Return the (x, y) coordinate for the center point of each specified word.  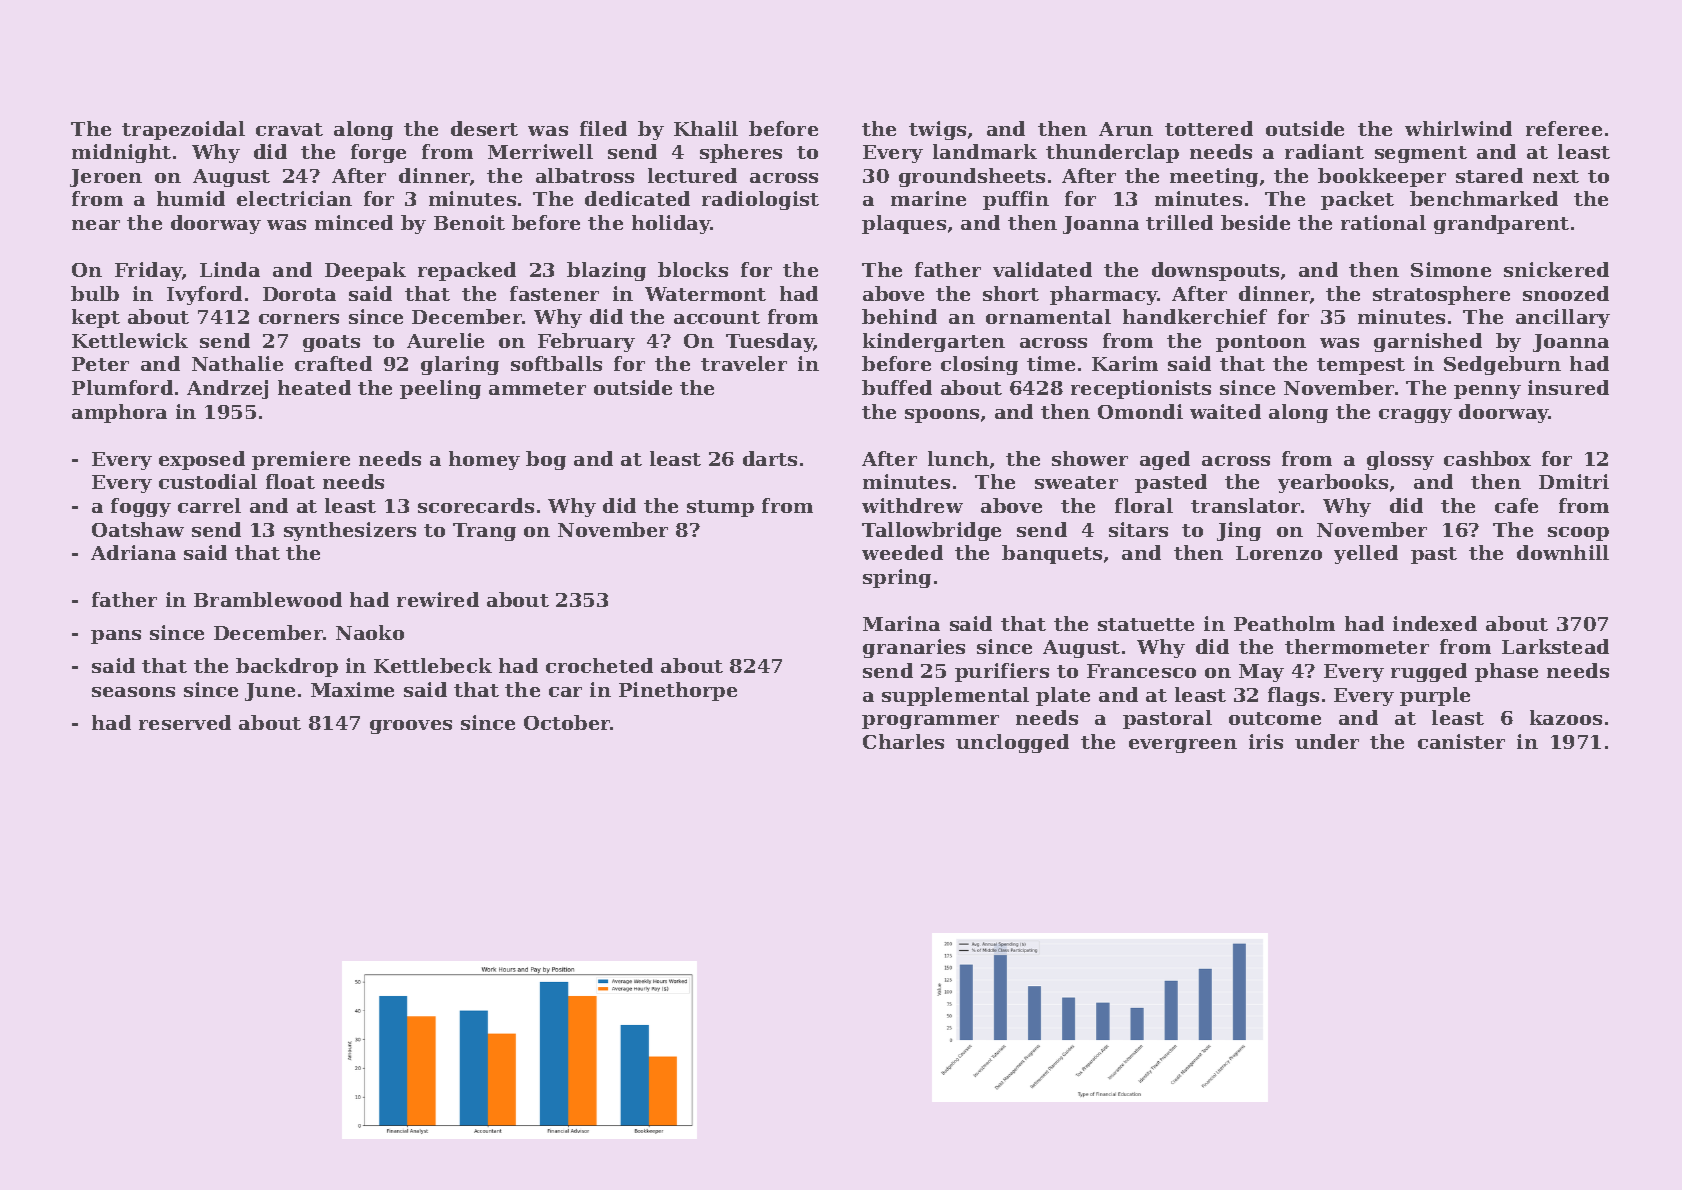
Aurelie (445, 340)
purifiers (1002, 672)
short (1011, 293)
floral (1144, 505)
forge (378, 153)
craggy (1415, 416)
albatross (585, 175)
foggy (141, 507)
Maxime (352, 689)
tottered (1209, 128)
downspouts (1215, 271)
